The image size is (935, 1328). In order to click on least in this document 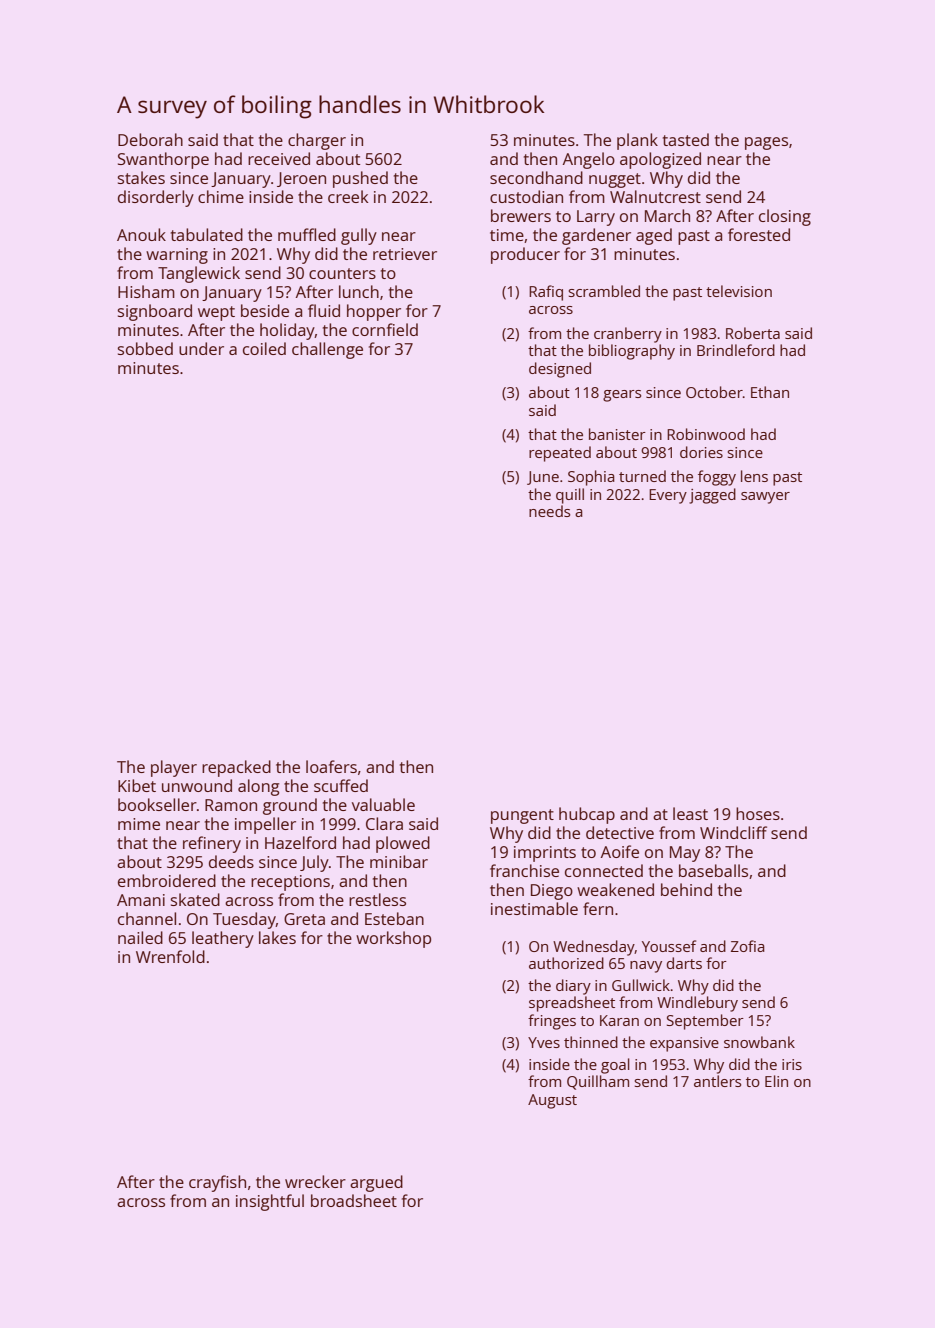, I will do `click(690, 813)`.
